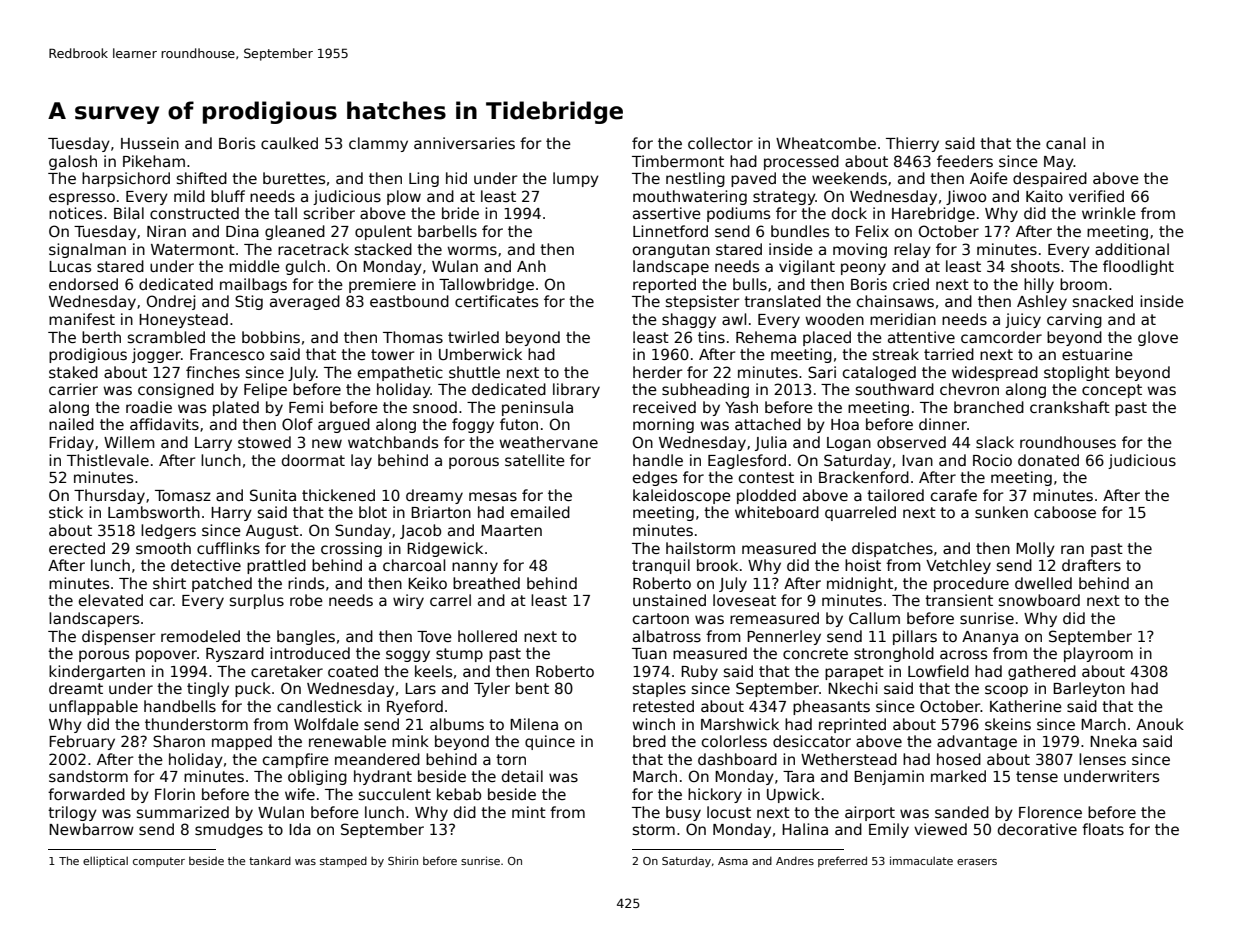 The height and width of the screenshot is (952, 1233). I want to click on canal, so click(1065, 143).
